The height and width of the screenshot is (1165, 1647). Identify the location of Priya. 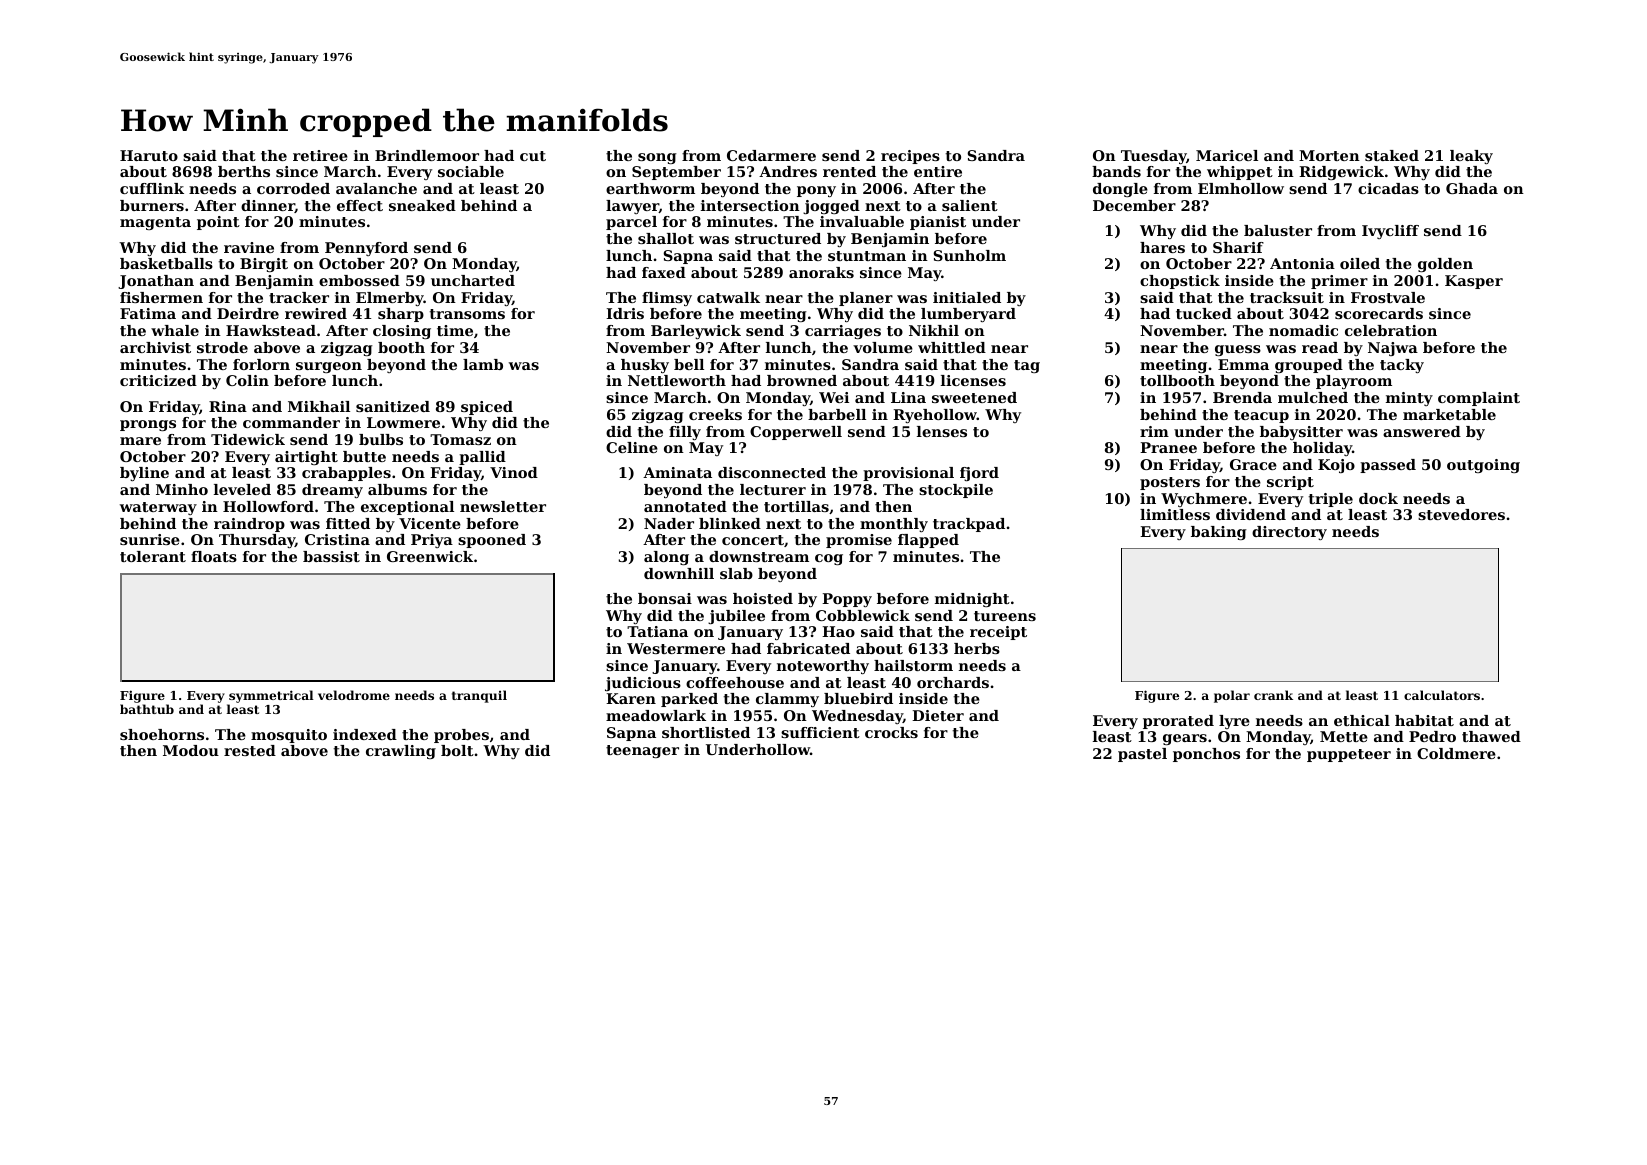
(432, 541).
